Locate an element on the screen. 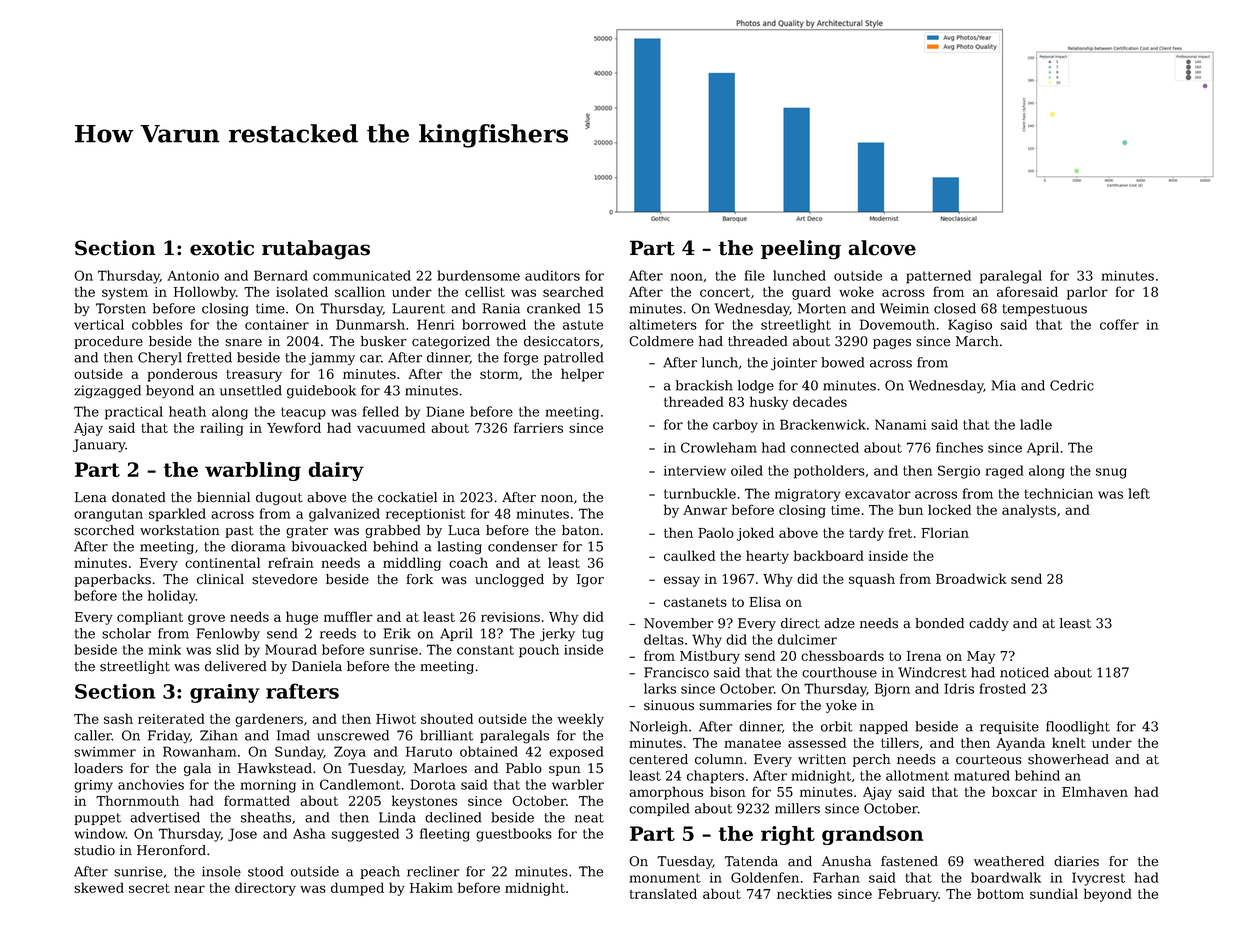  huge is located at coordinates (302, 618).
